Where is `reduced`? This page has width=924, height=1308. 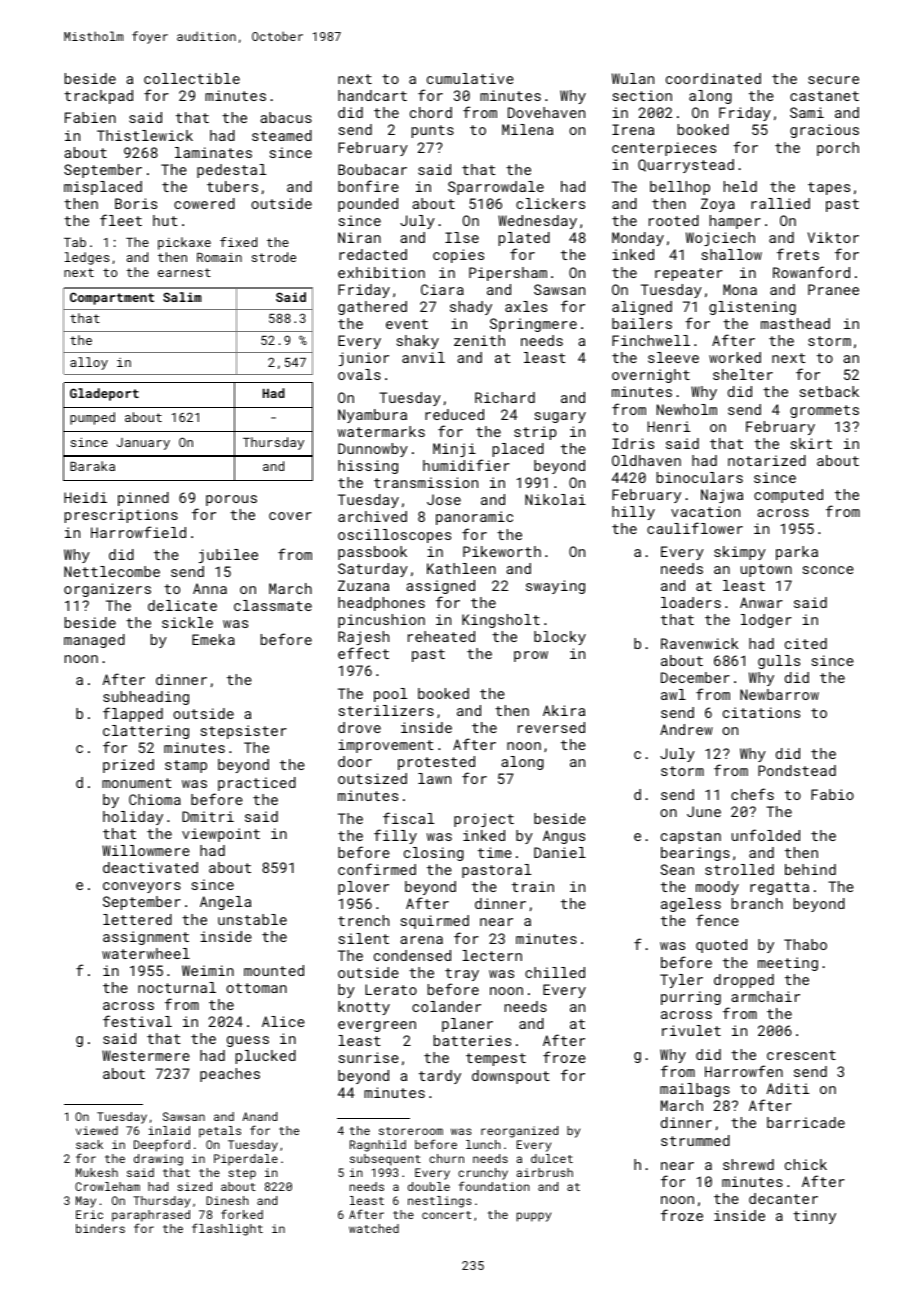 reduced is located at coordinates (454, 414).
